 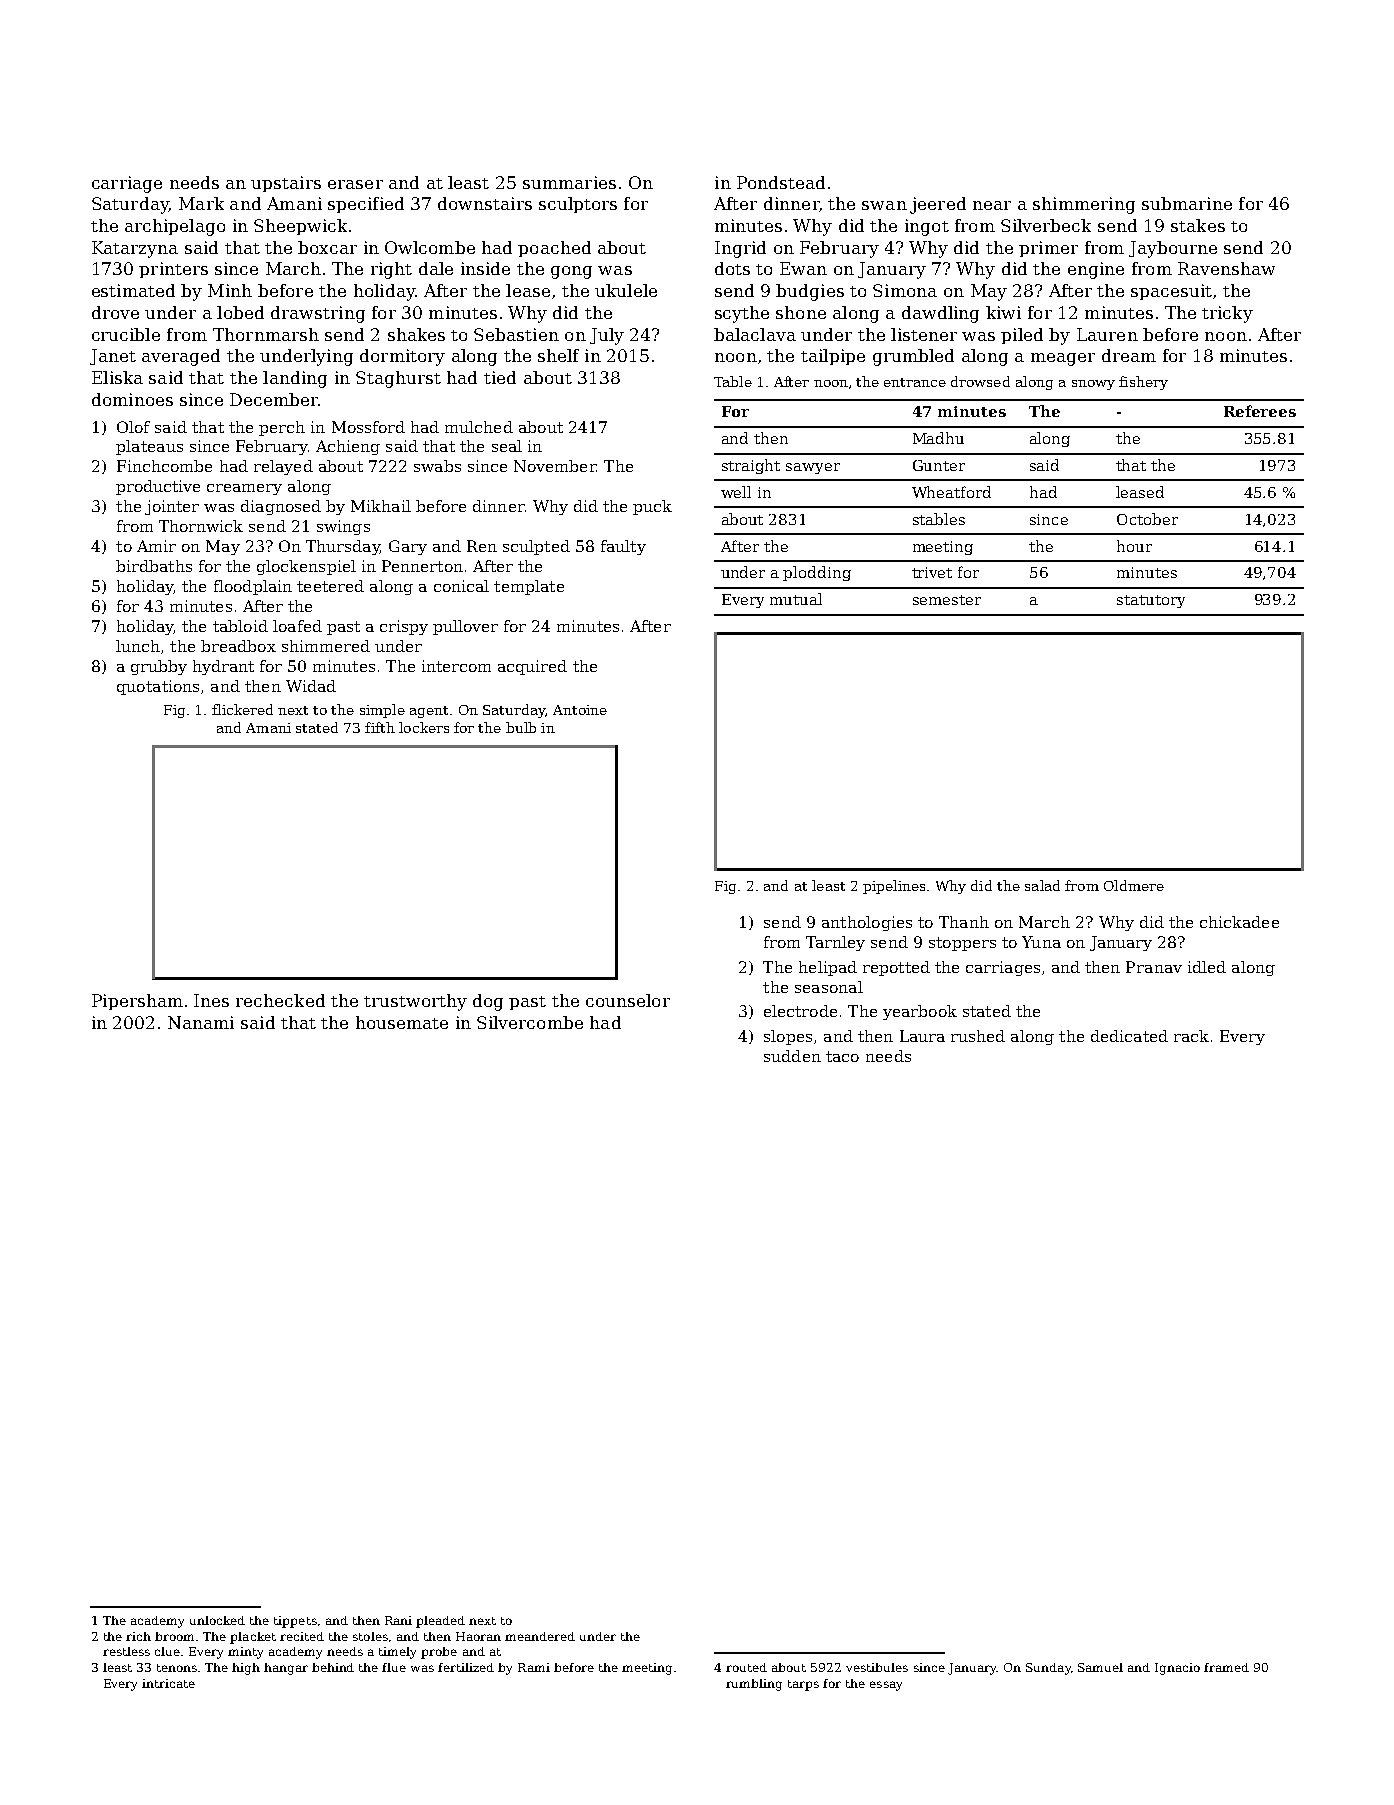 I want to click on anthologies, so click(x=867, y=923).
